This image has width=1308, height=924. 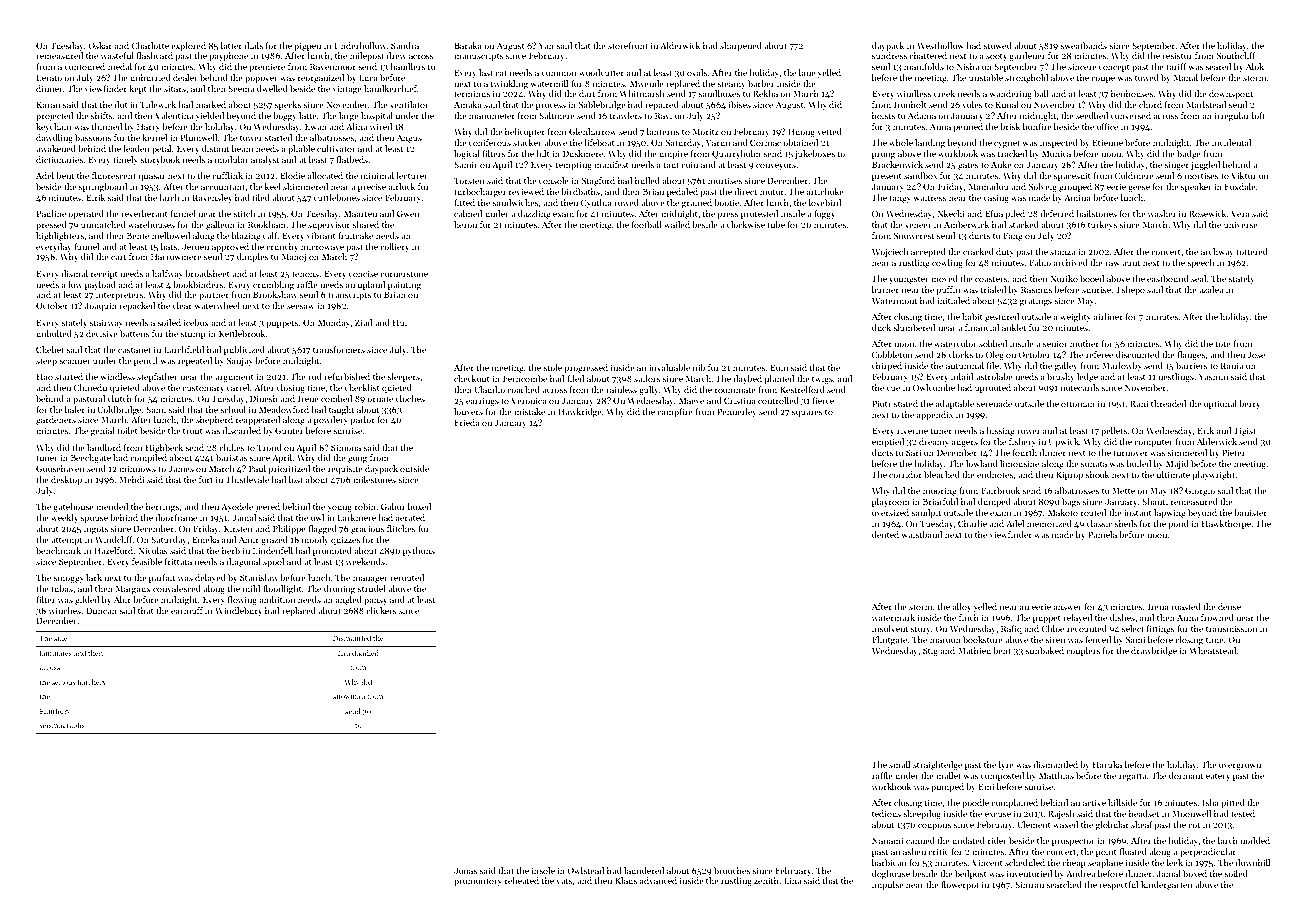 What do you see at coordinates (64, 518) in the image?
I see `weekly` at bounding box center [64, 518].
